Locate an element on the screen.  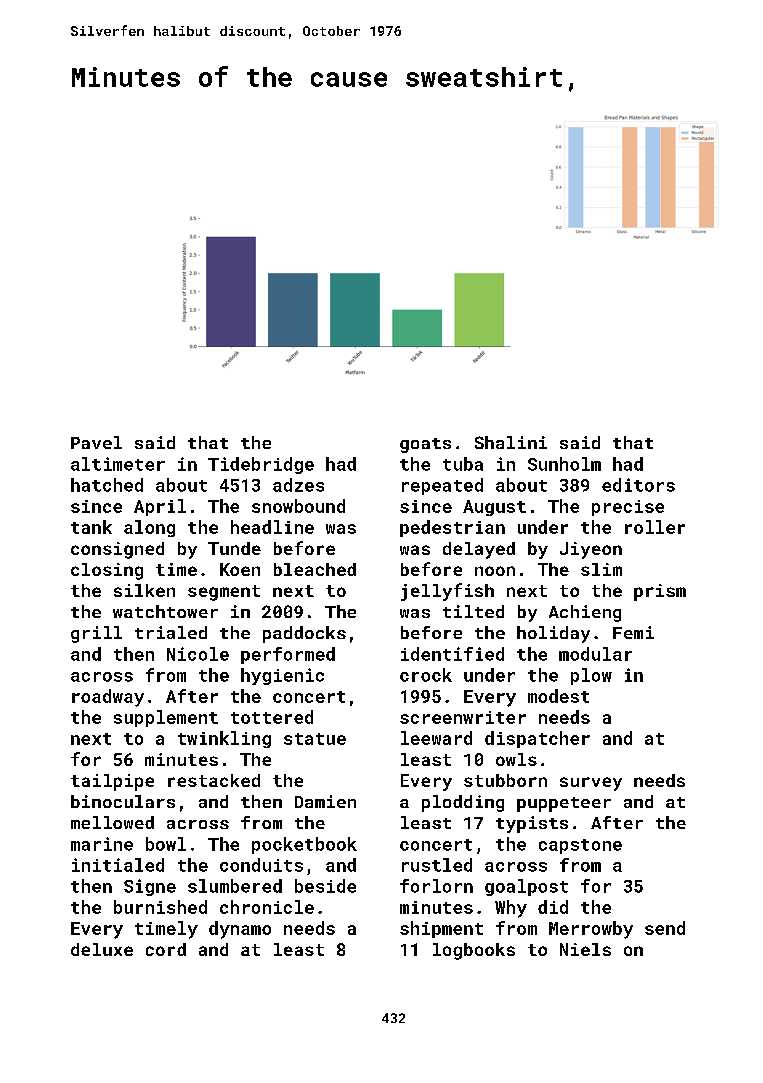
headline is located at coordinates (272, 527).
